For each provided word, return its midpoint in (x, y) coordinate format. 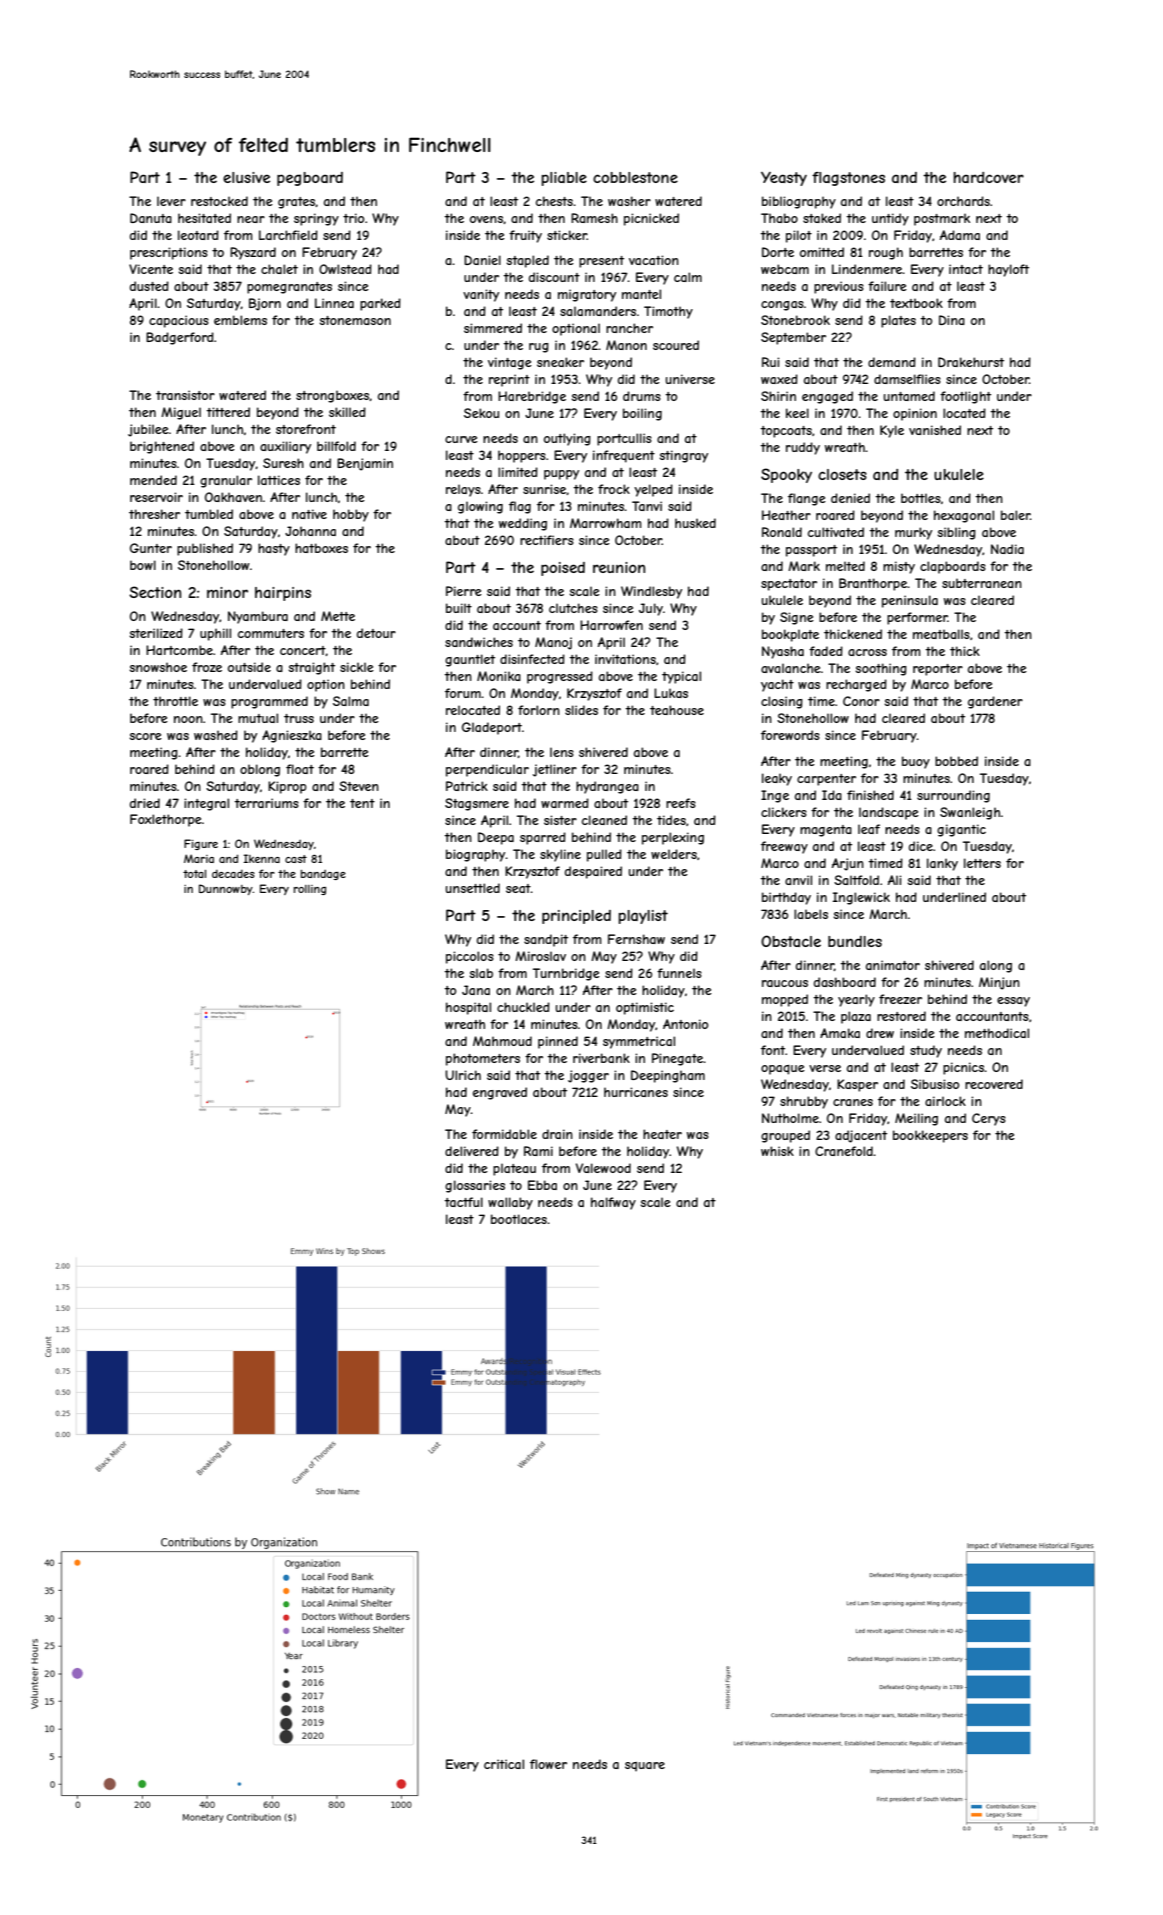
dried (145, 803)
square (645, 1767)
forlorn (539, 710)
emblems (240, 320)
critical (504, 1764)
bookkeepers (930, 1136)
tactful (464, 1202)
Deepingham (668, 1076)
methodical (997, 1033)
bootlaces (519, 1219)
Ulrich (463, 1075)
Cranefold (844, 1151)
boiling (642, 414)
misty (899, 567)
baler (1015, 515)
